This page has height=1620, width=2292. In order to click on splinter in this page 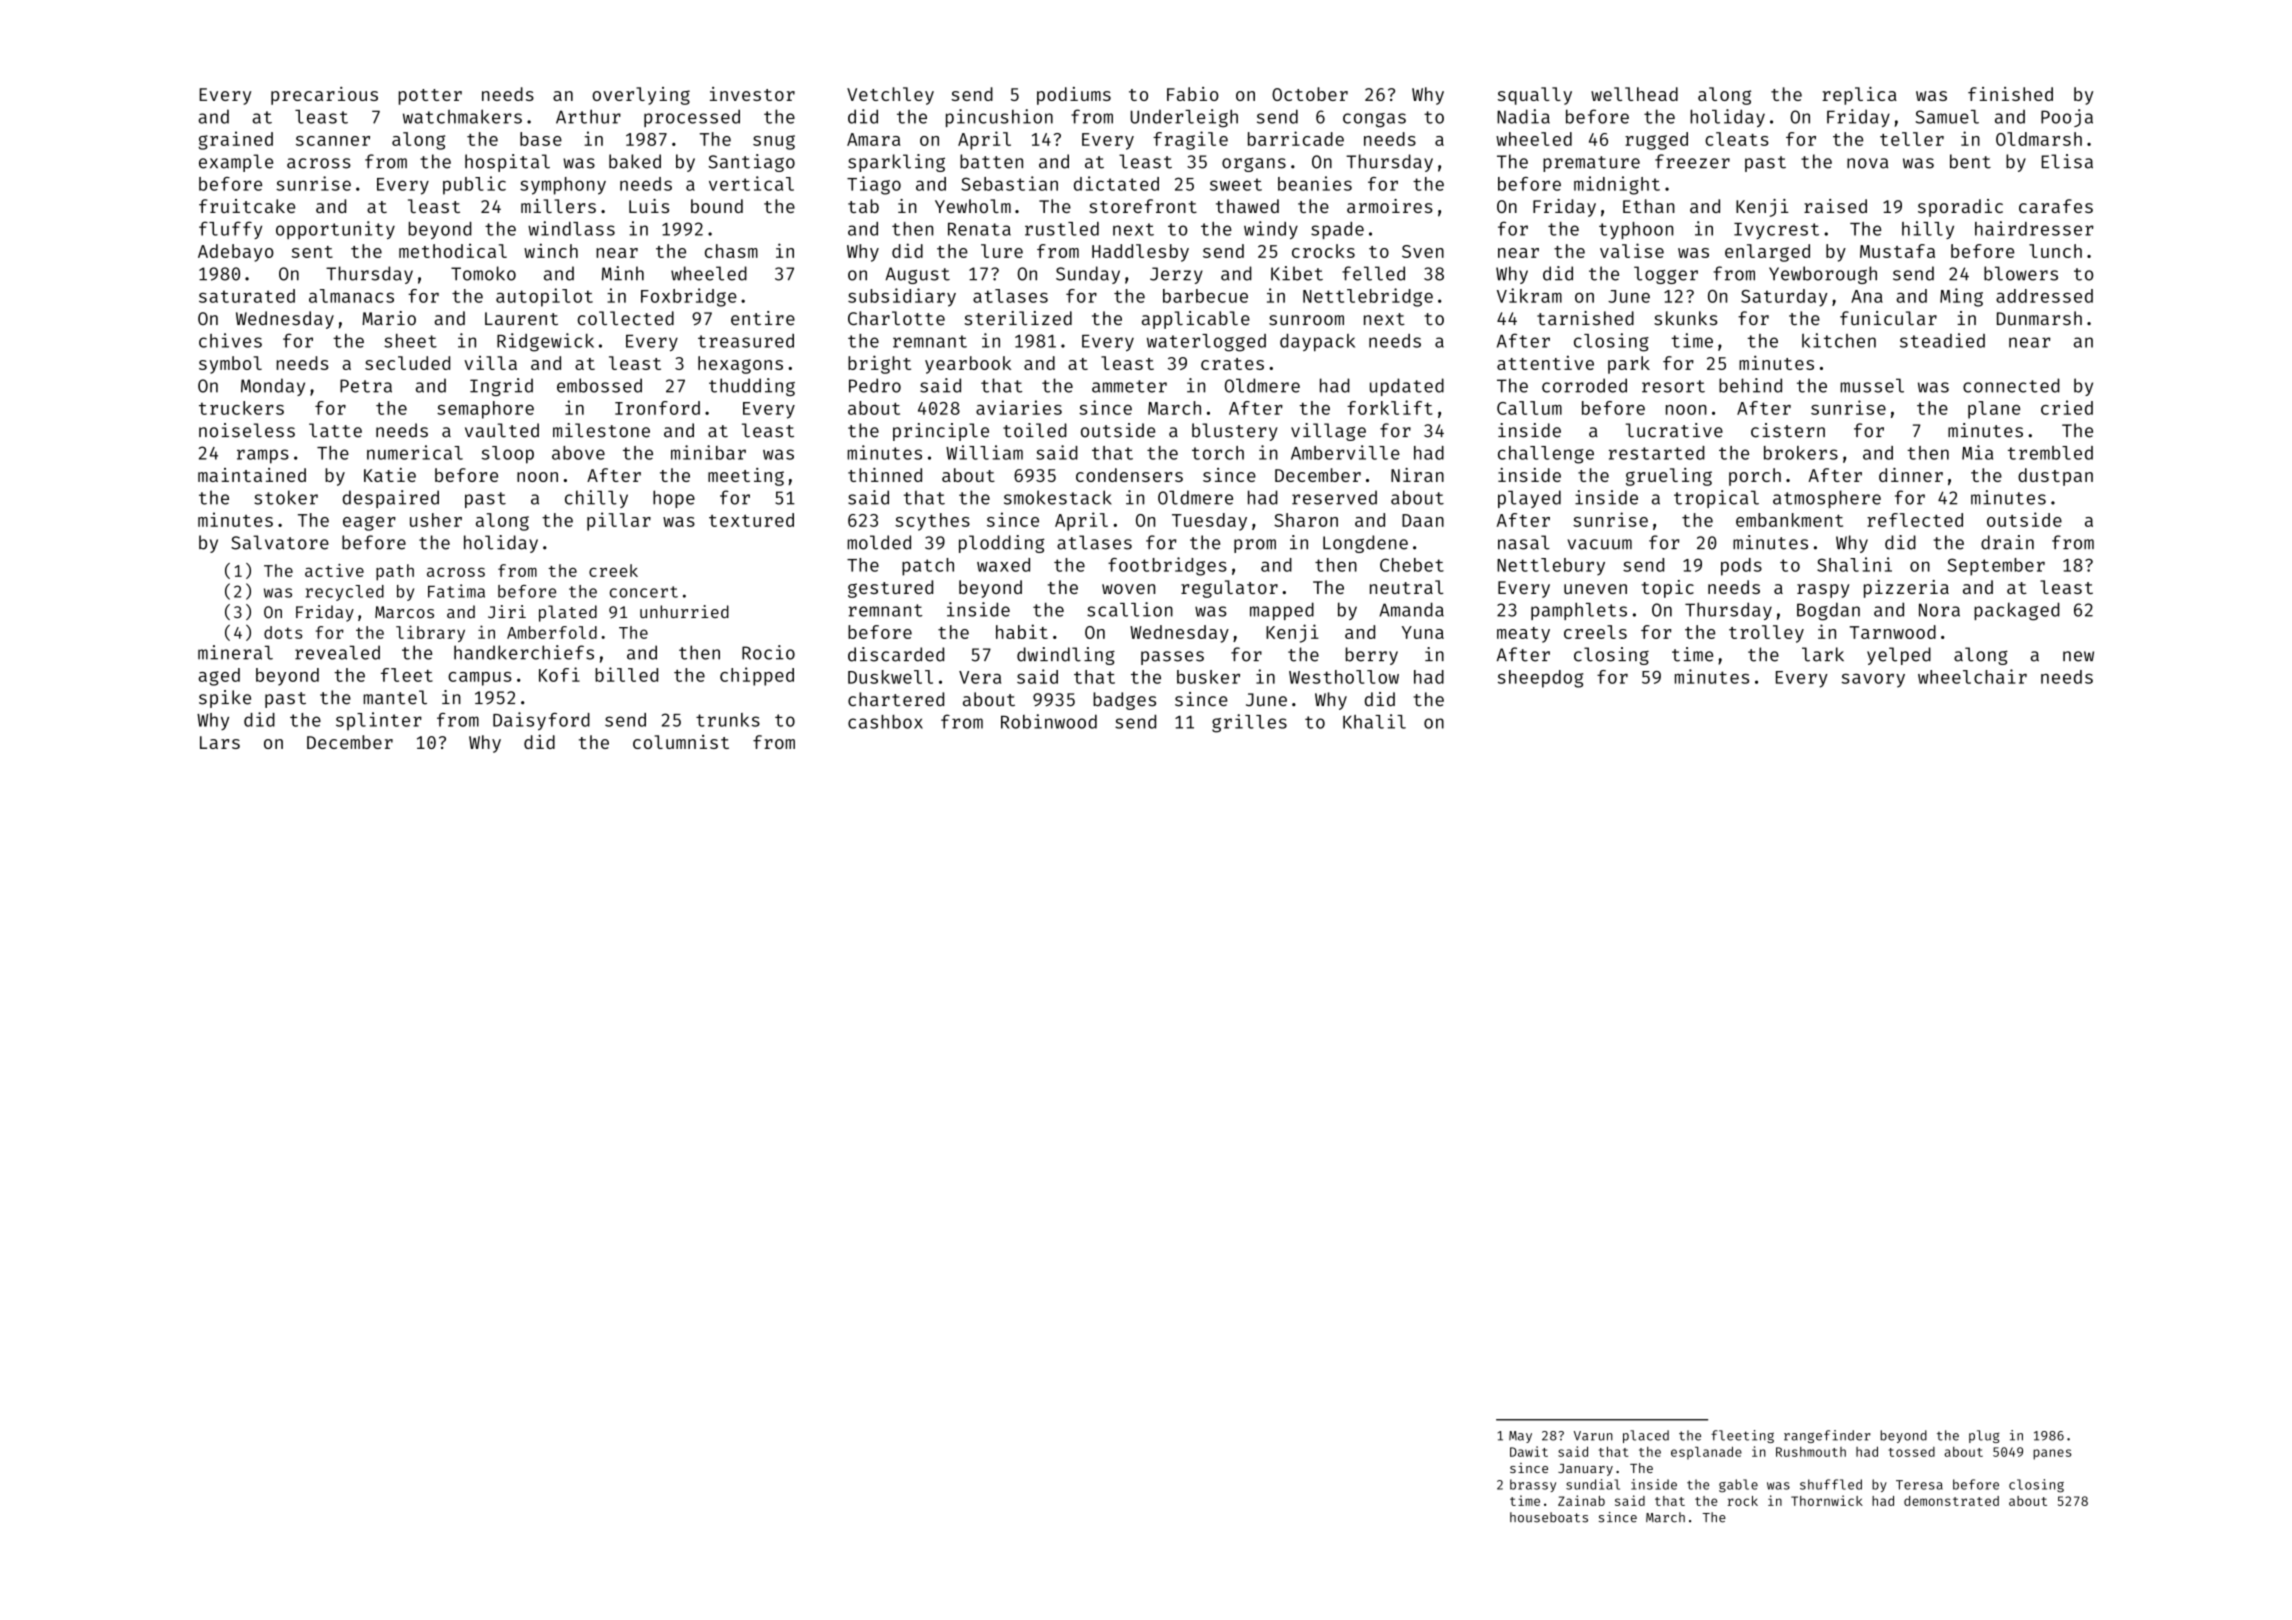, I will do `click(379, 721)`.
